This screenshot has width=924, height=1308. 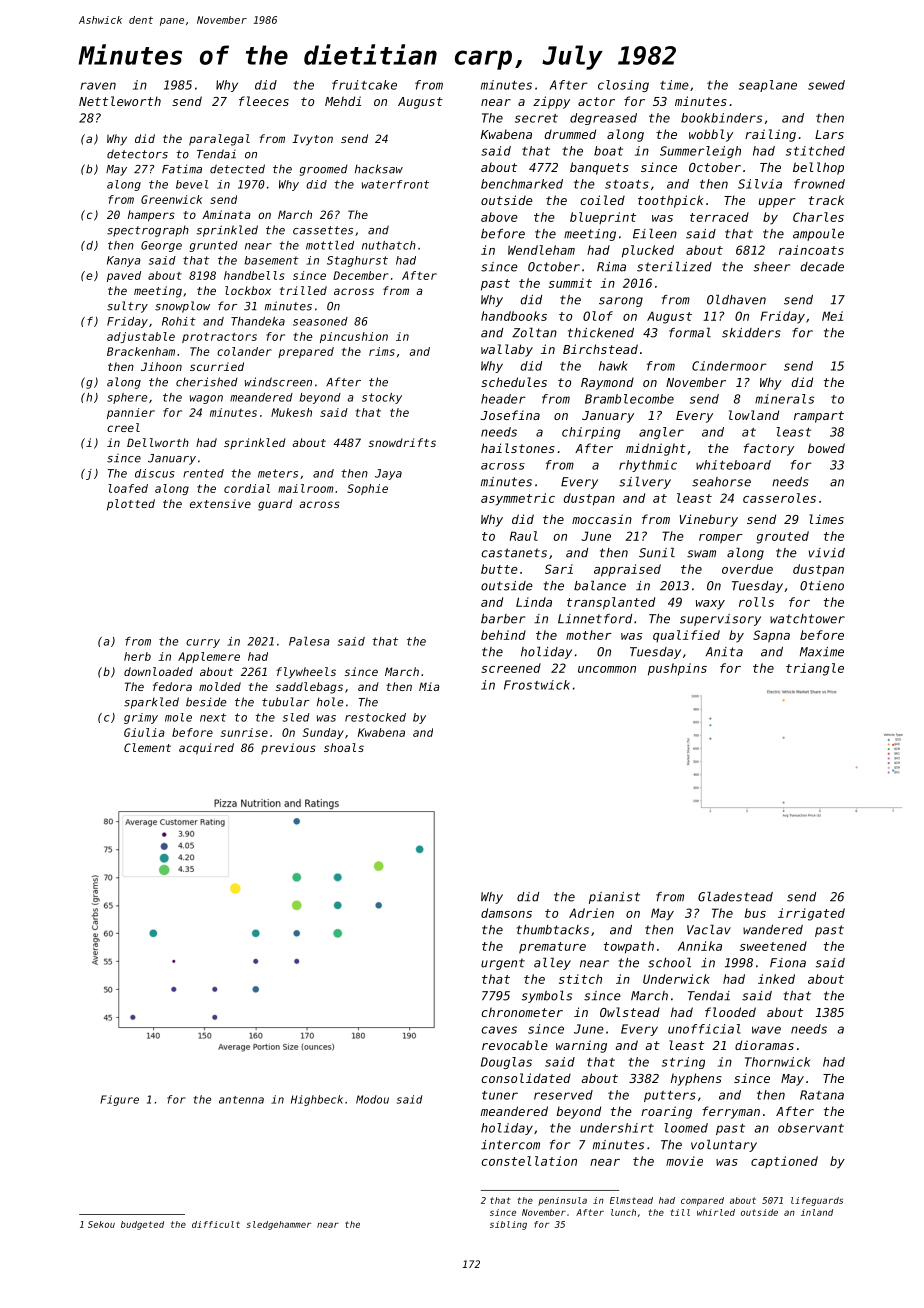 I want to click on inked, so click(x=776, y=979).
